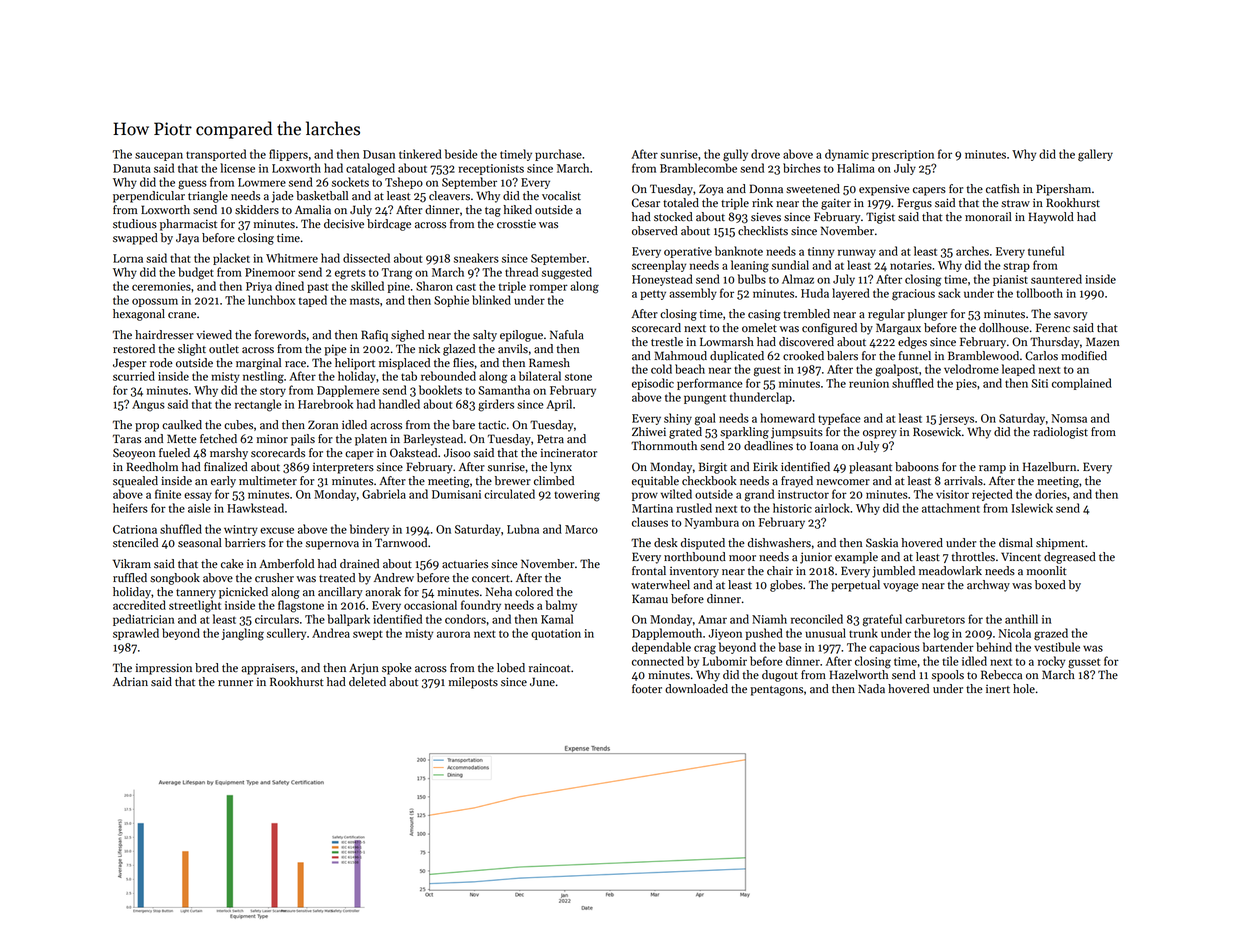 This image has width=1233, height=952. Describe the element at coordinates (676, 494) in the image. I see `wilted` at that location.
